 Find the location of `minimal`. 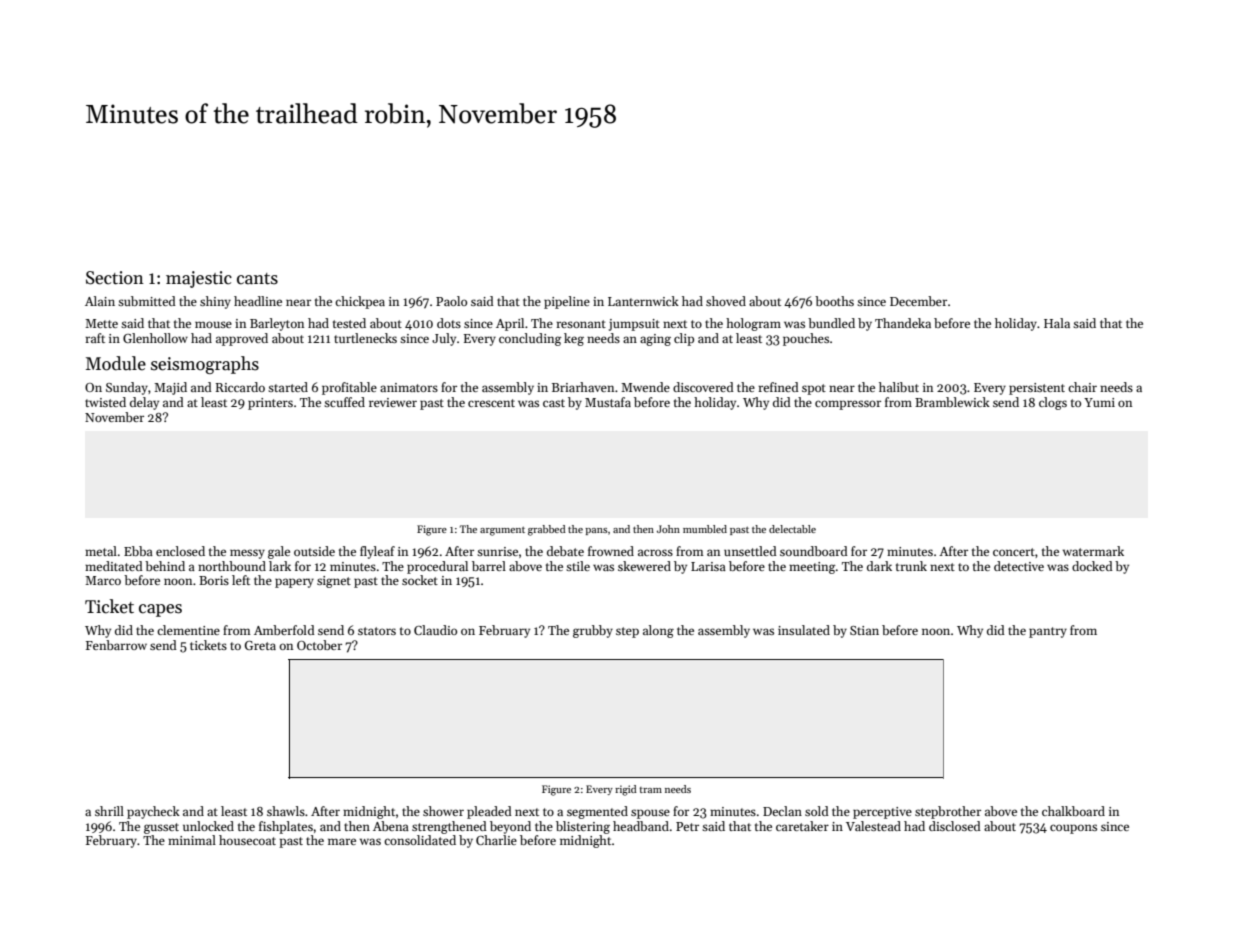

minimal is located at coordinates (192, 840).
